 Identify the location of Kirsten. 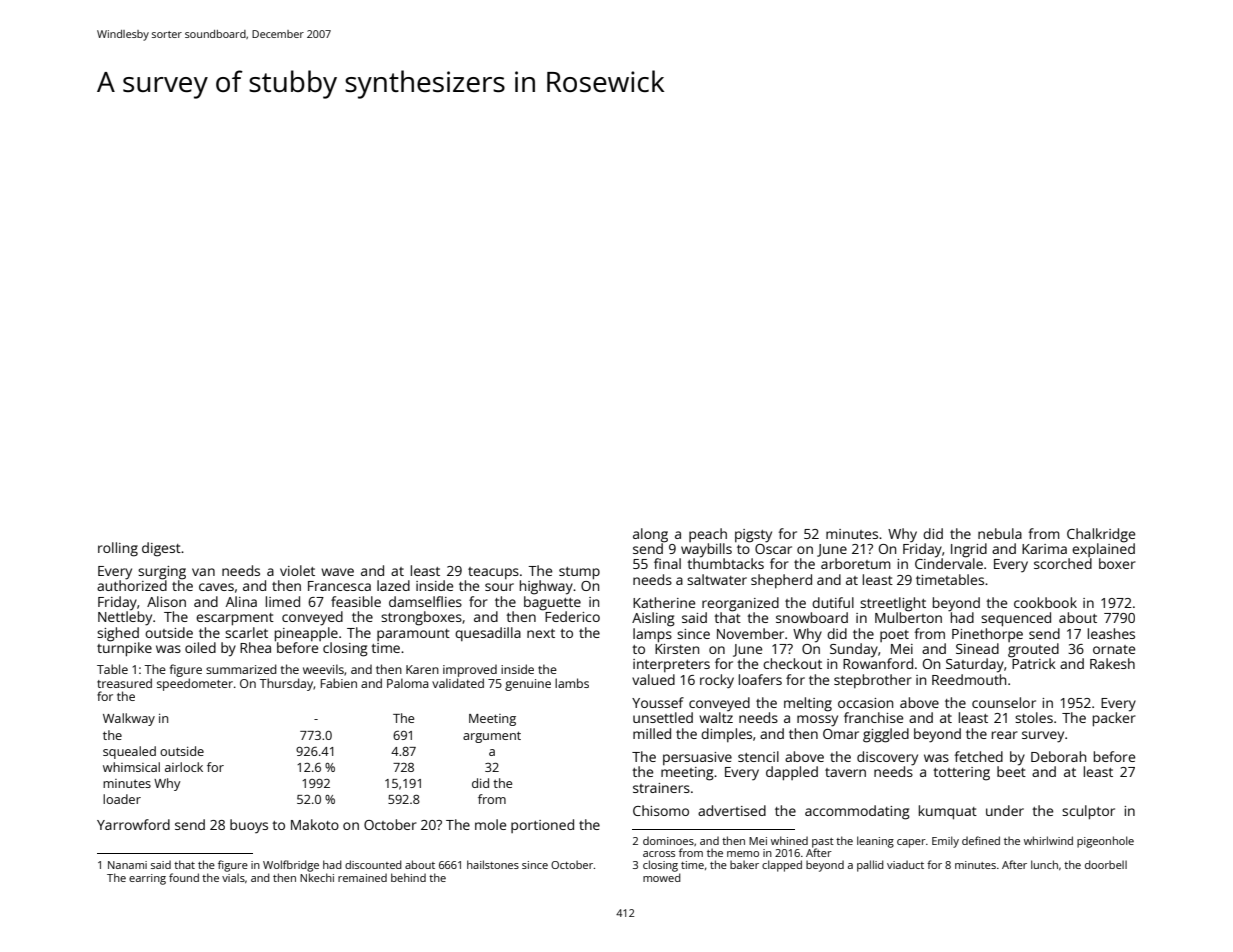
(677, 649).
